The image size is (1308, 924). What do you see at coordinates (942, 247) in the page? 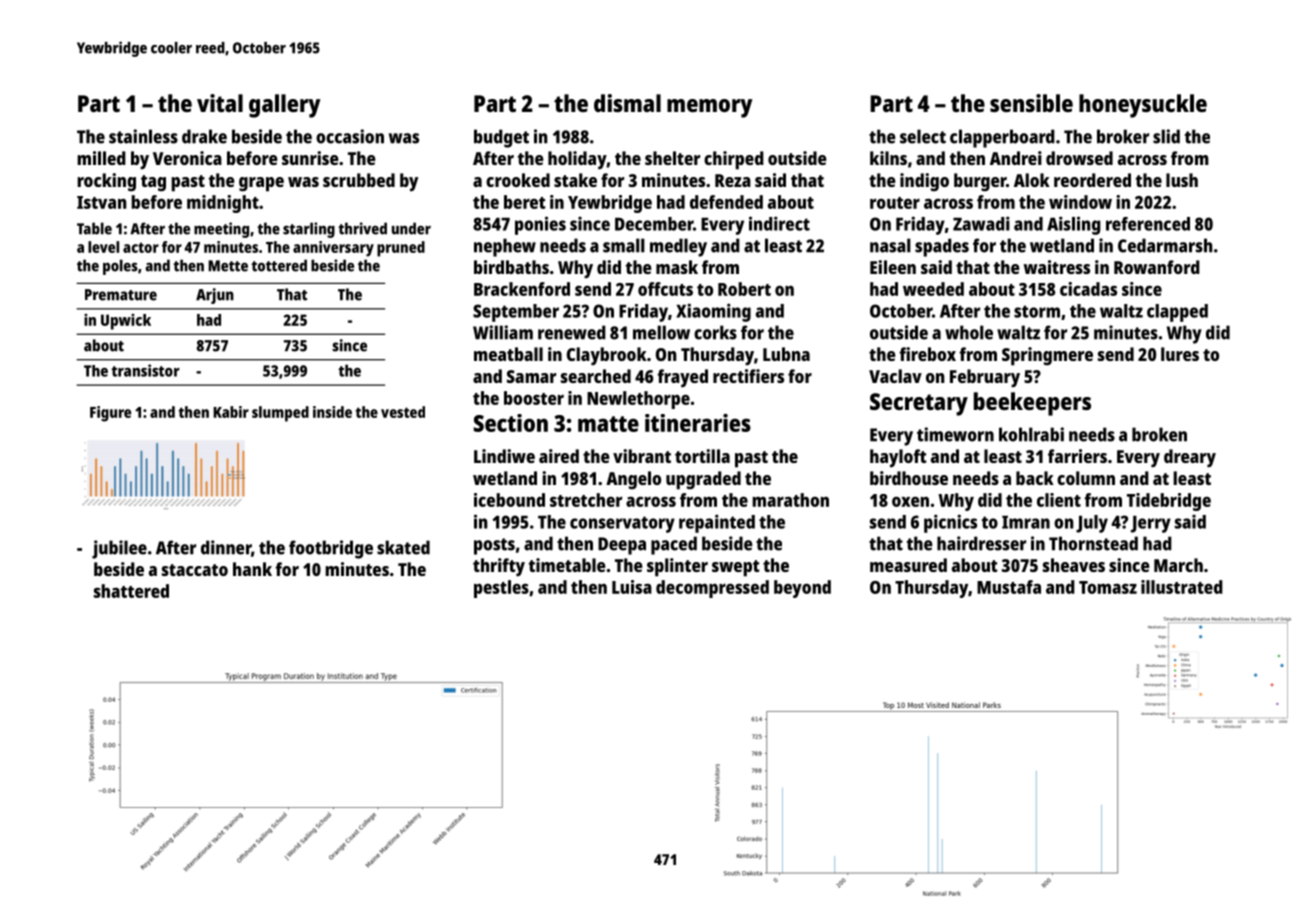
I see `spades` at bounding box center [942, 247].
